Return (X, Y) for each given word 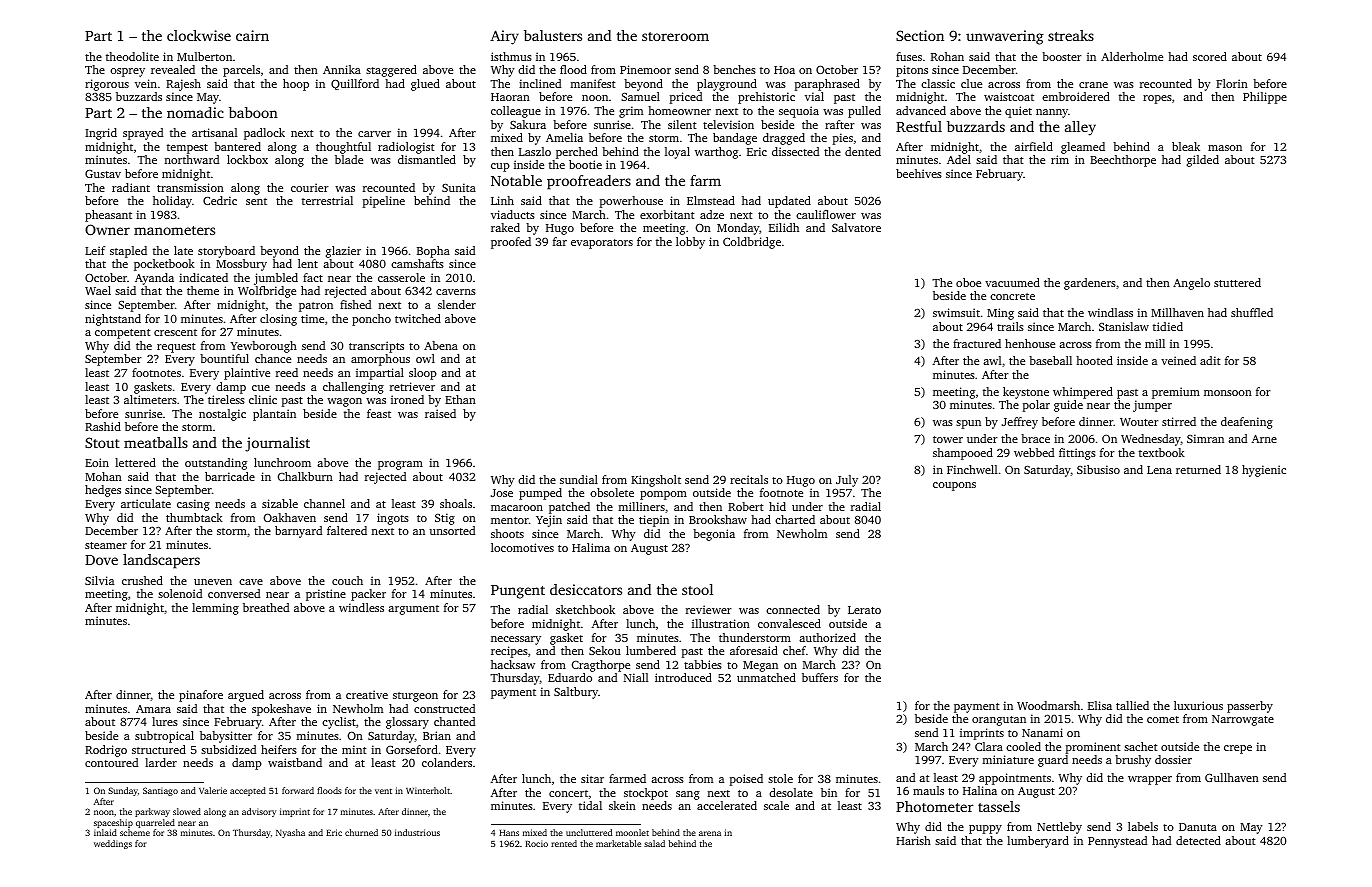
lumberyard (1038, 842)
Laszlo (535, 151)
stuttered (1237, 282)
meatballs (156, 442)
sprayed (143, 134)
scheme (135, 832)
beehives (919, 173)
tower (948, 439)
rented (564, 843)
